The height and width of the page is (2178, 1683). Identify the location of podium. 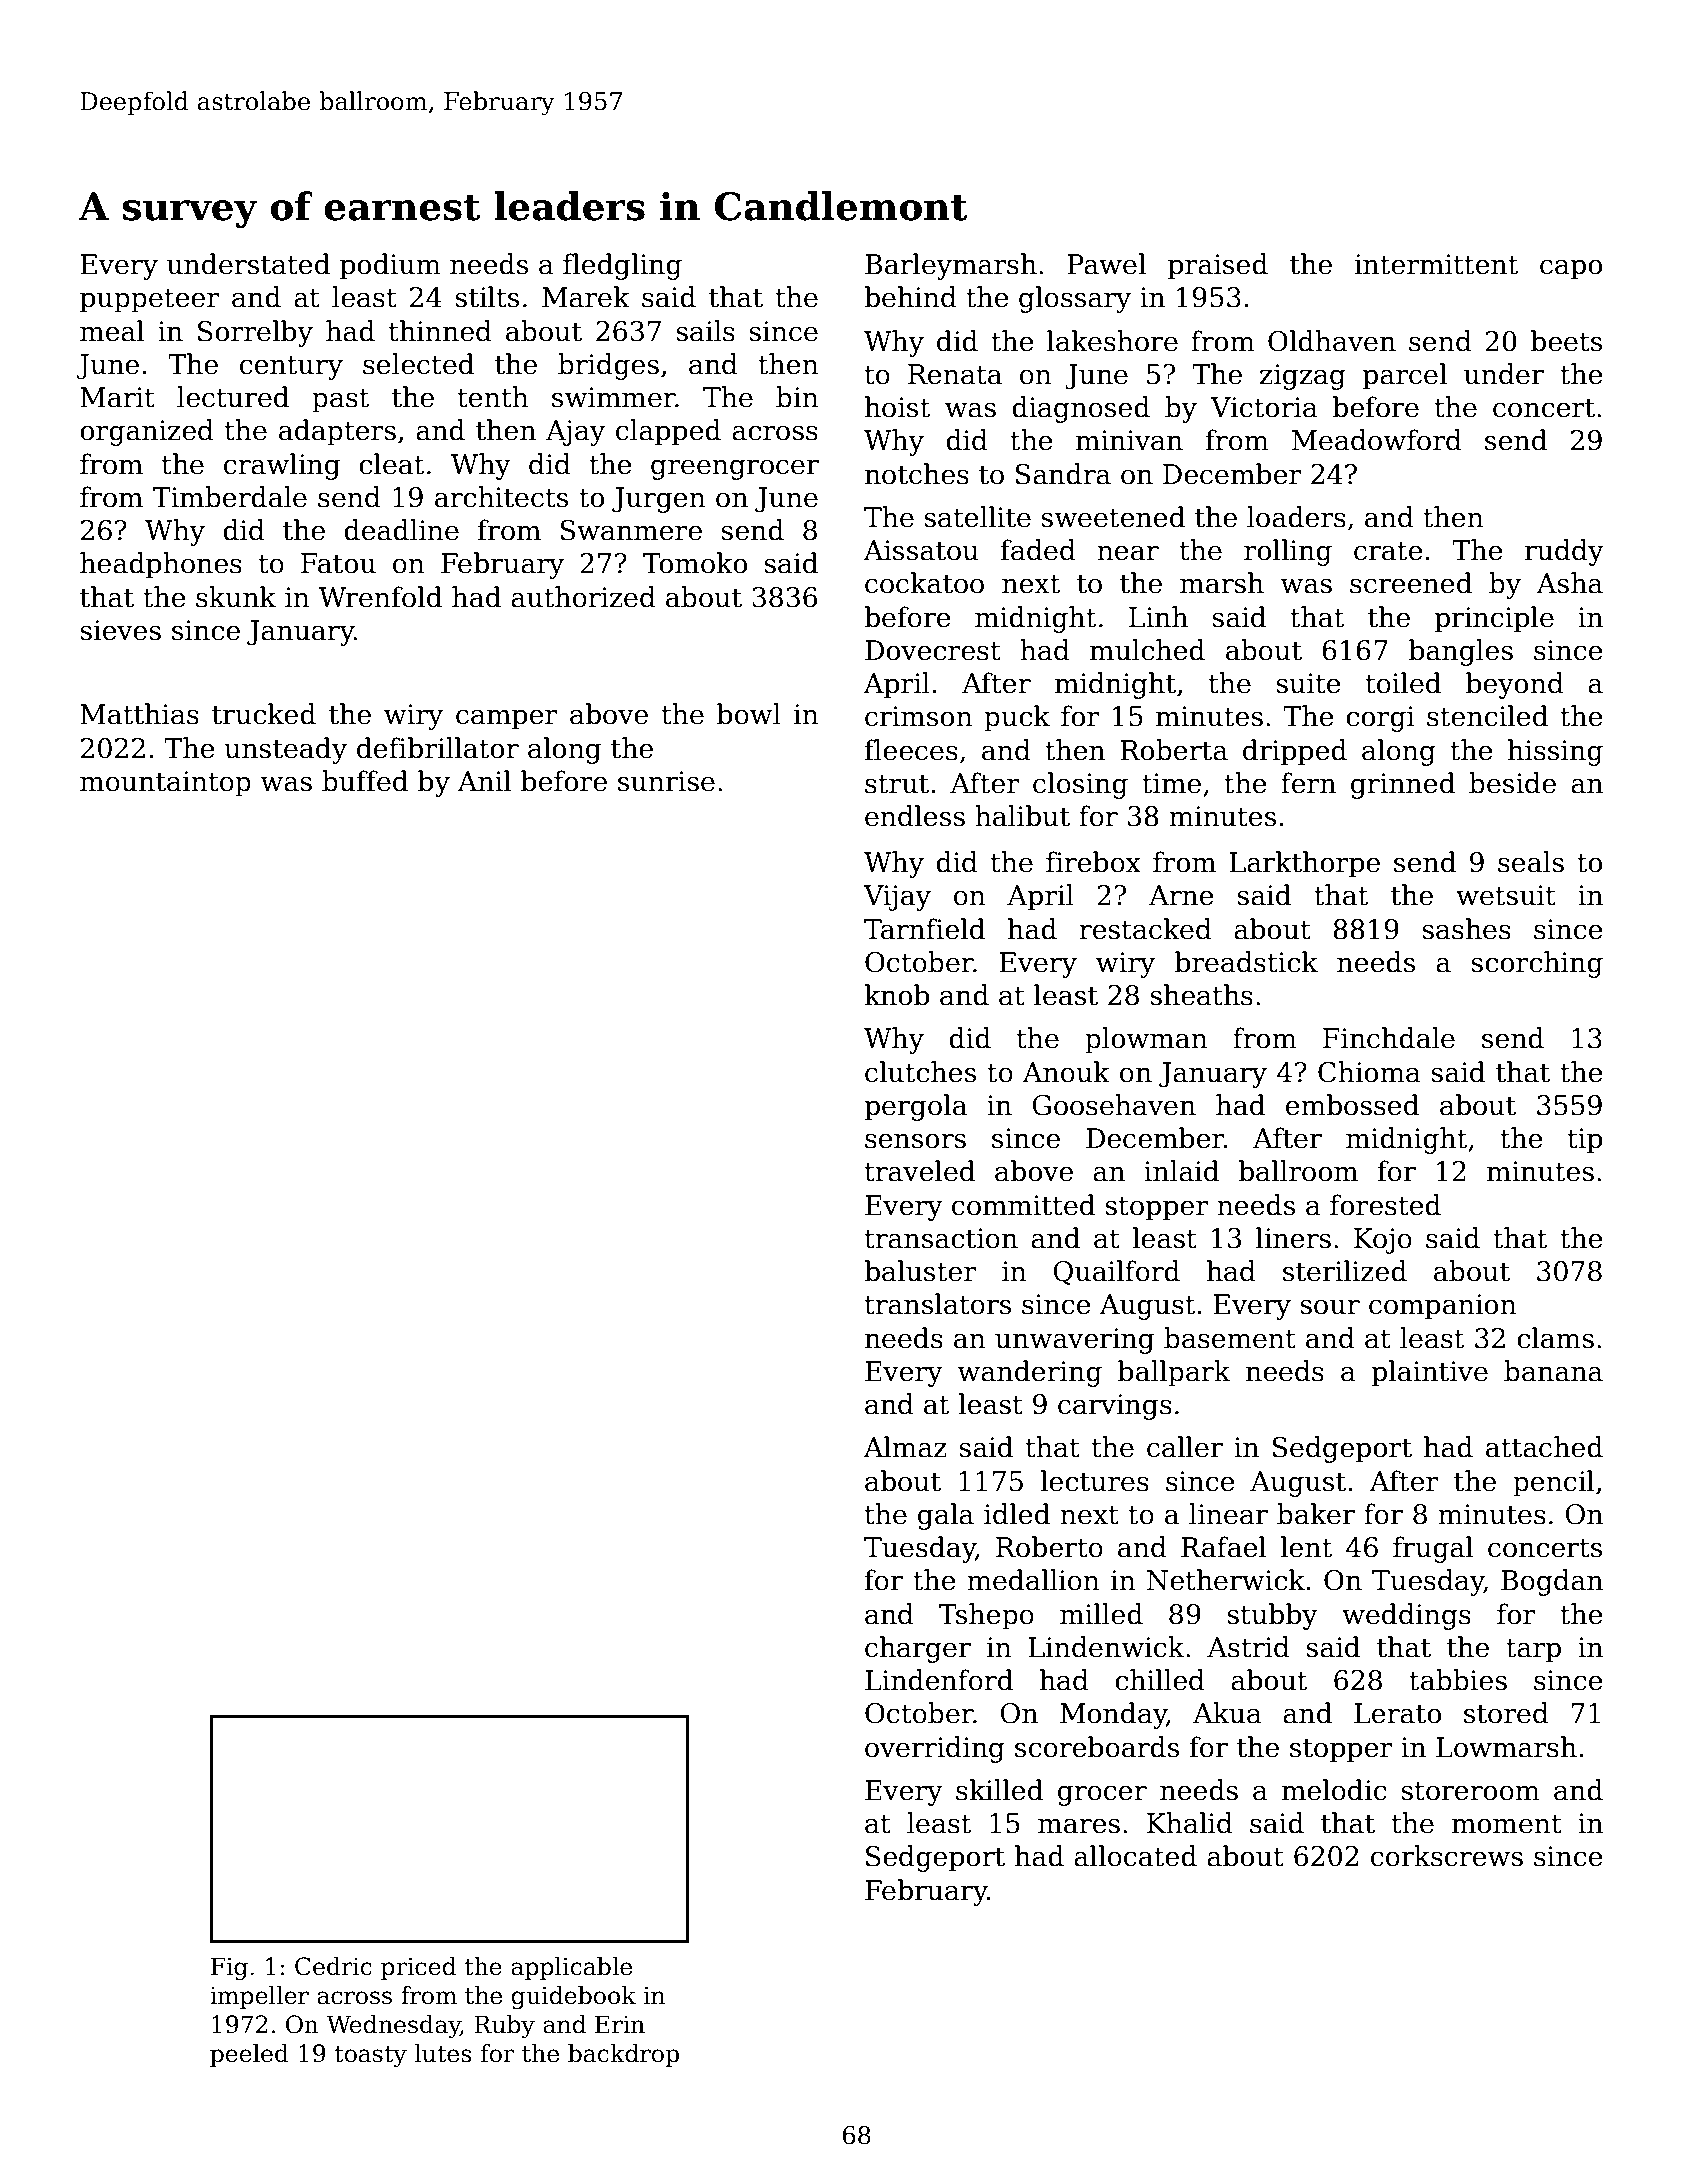
(390, 266).
